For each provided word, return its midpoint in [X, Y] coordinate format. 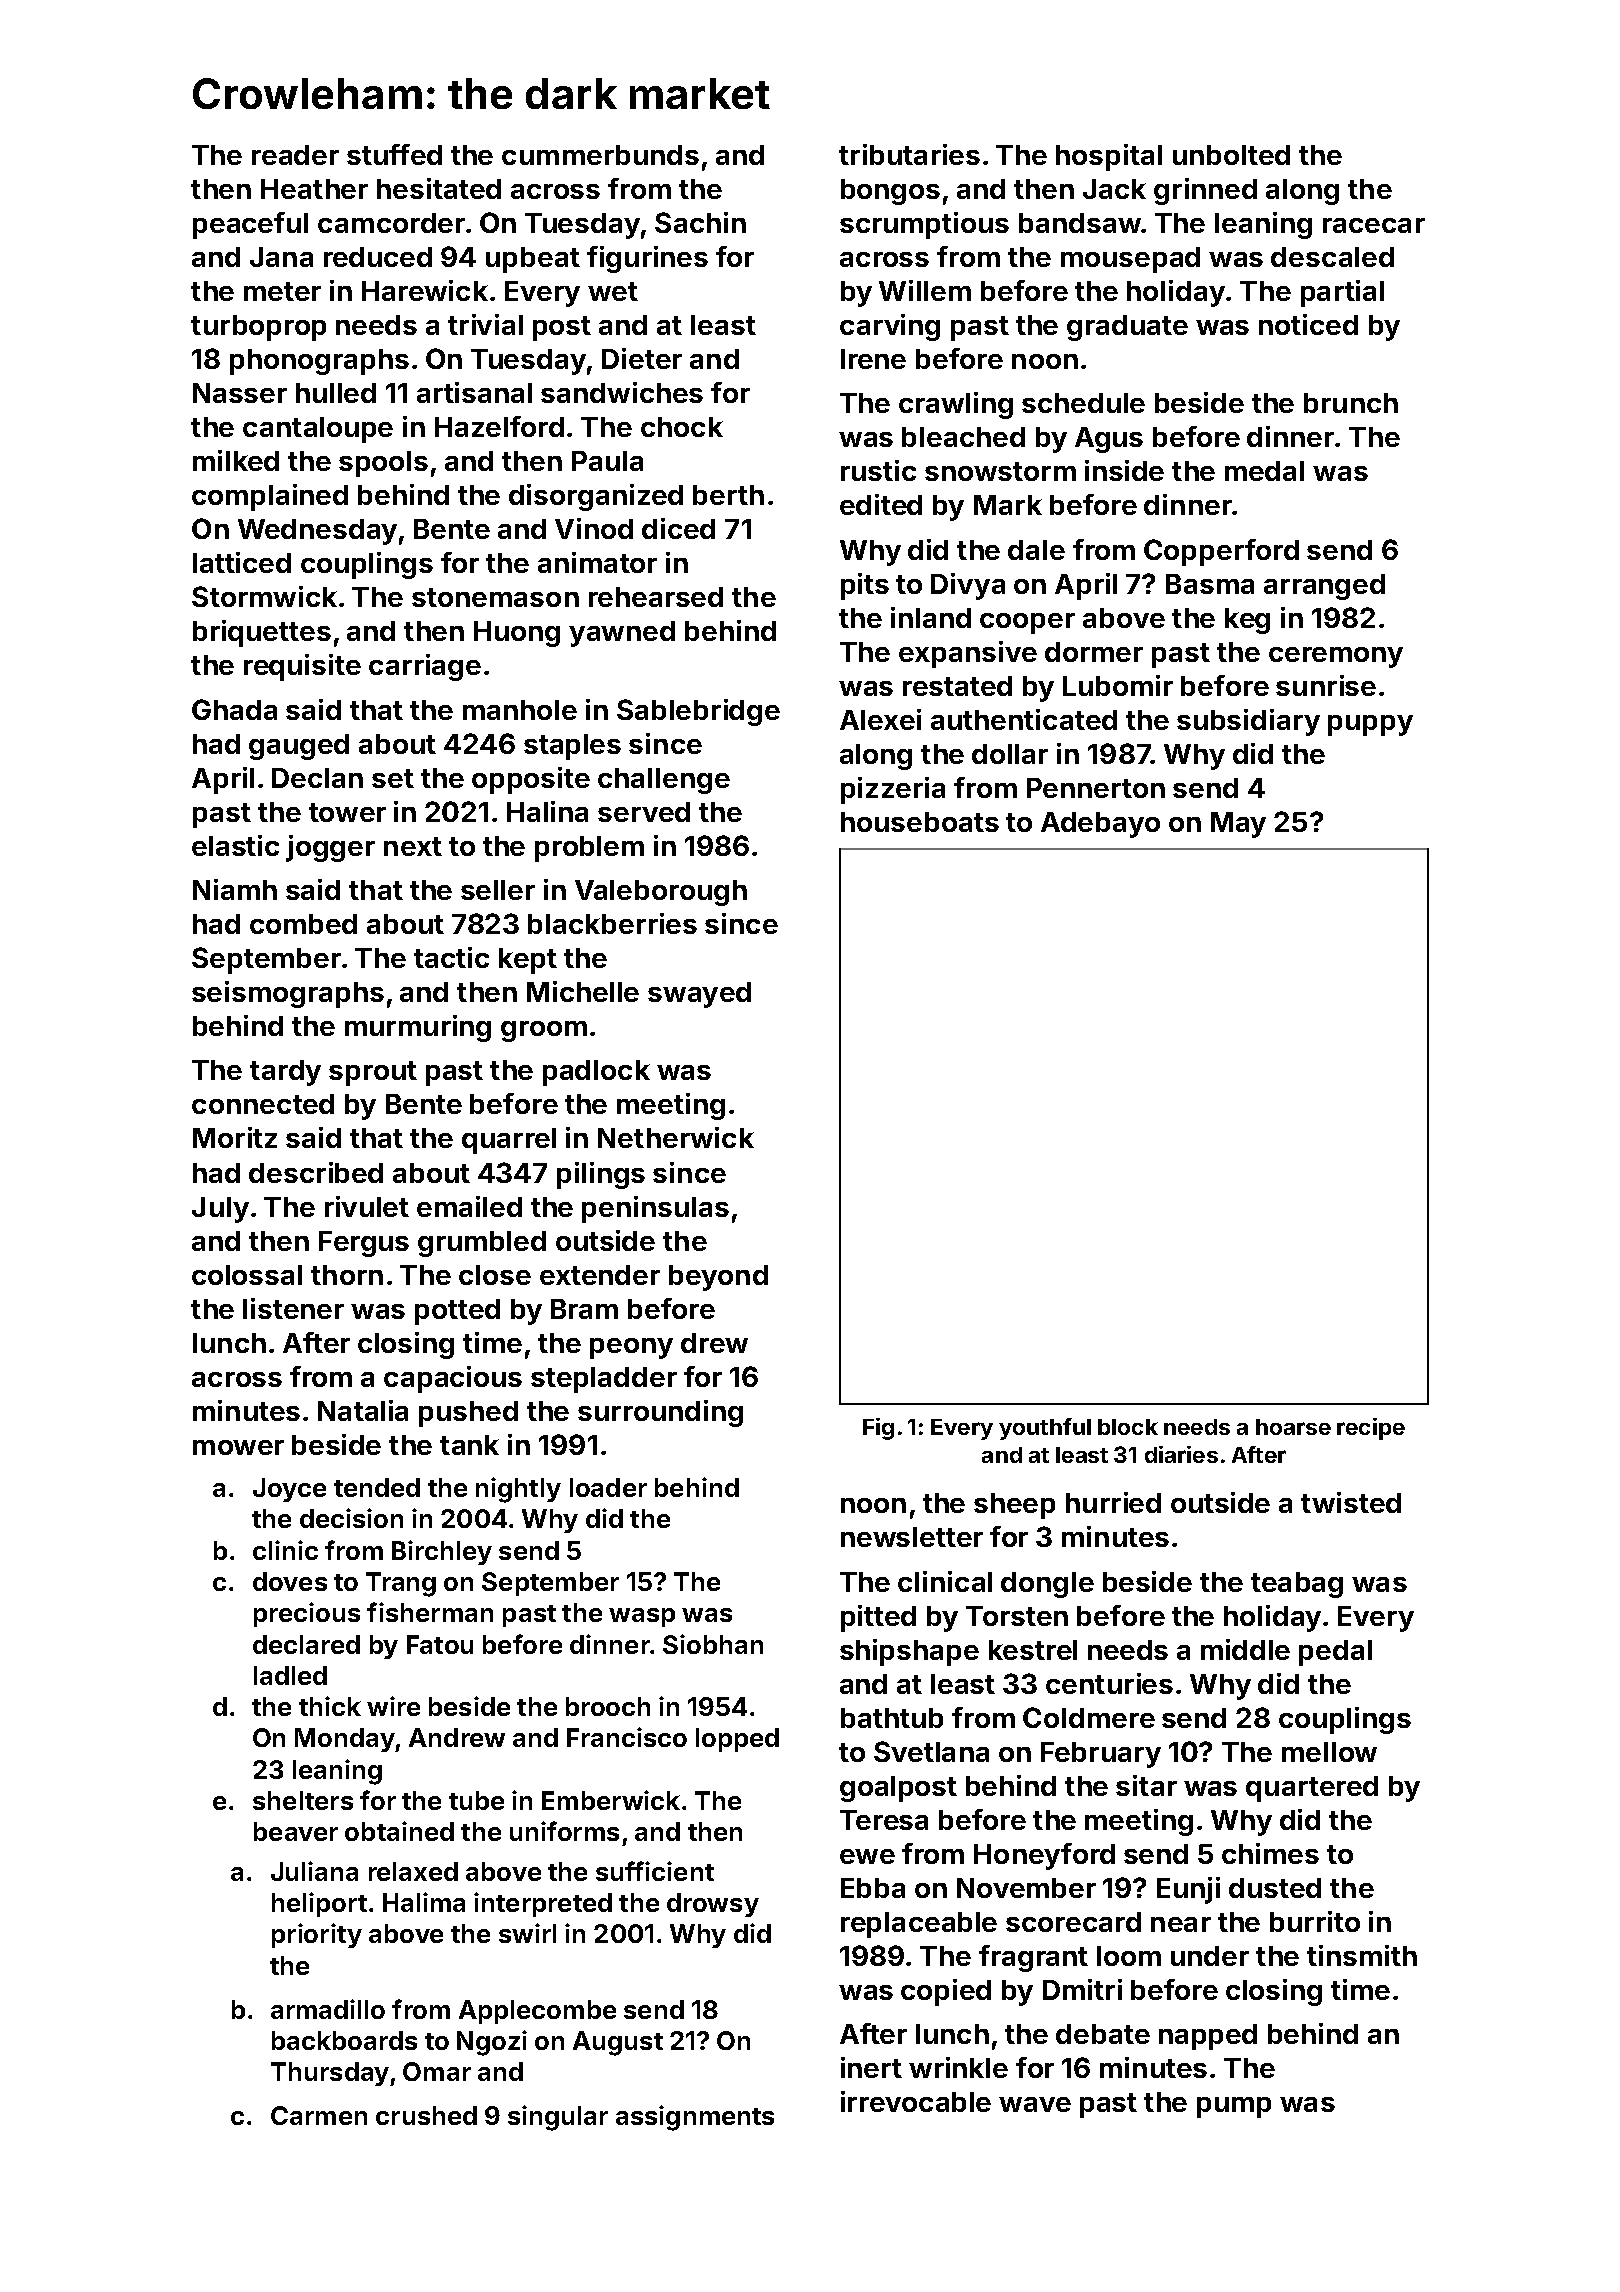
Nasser [240, 393]
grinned [1205, 191]
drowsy [713, 1905]
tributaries [909, 154]
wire [393, 1706]
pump [1234, 2107]
